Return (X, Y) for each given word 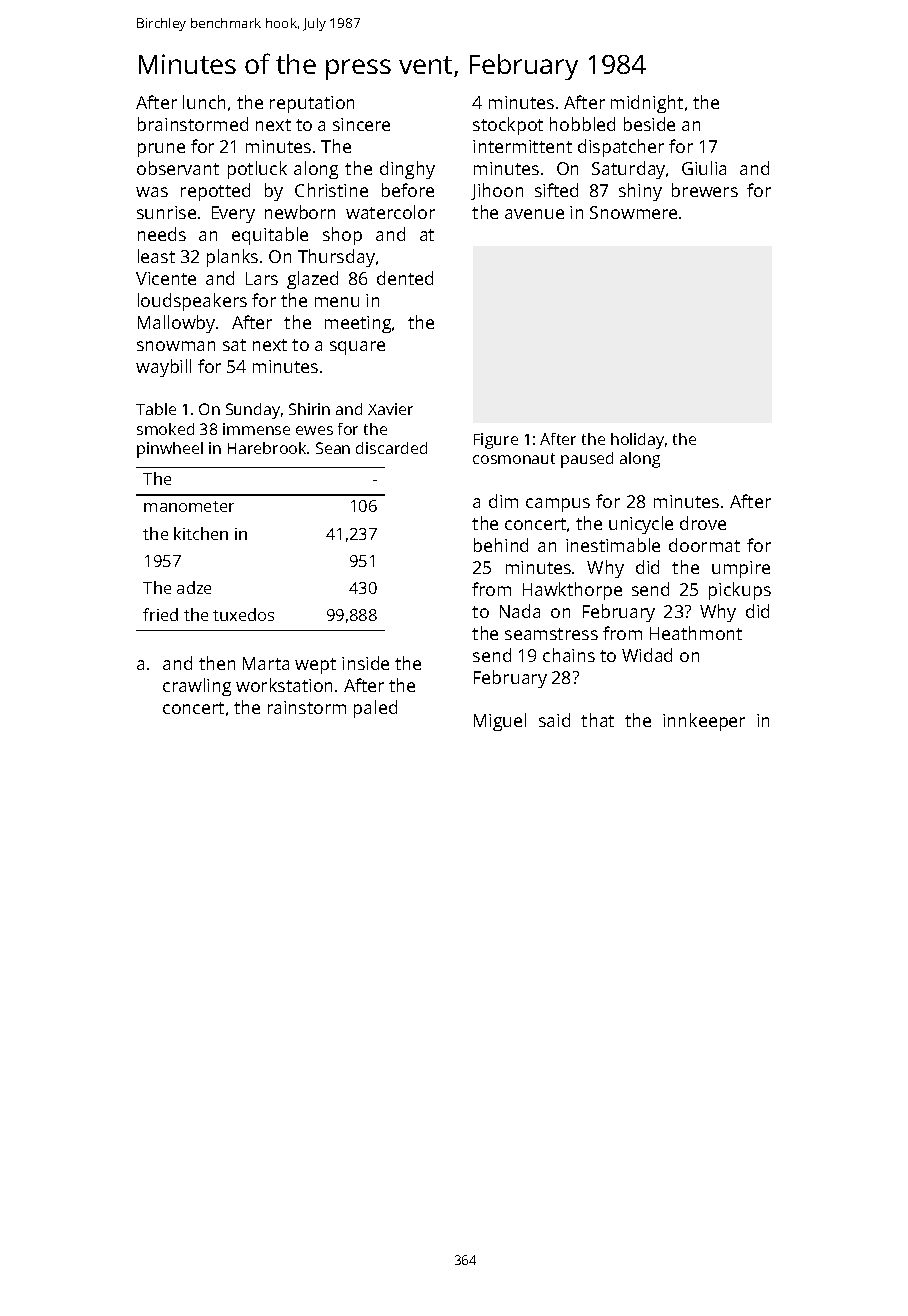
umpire (741, 569)
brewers (705, 190)
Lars (262, 278)
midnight (647, 104)
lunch (204, 102)
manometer (189, 506)
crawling (197, 687)
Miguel (500, 722)
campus (558, 505)
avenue (534, 214)
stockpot (508, 126)
